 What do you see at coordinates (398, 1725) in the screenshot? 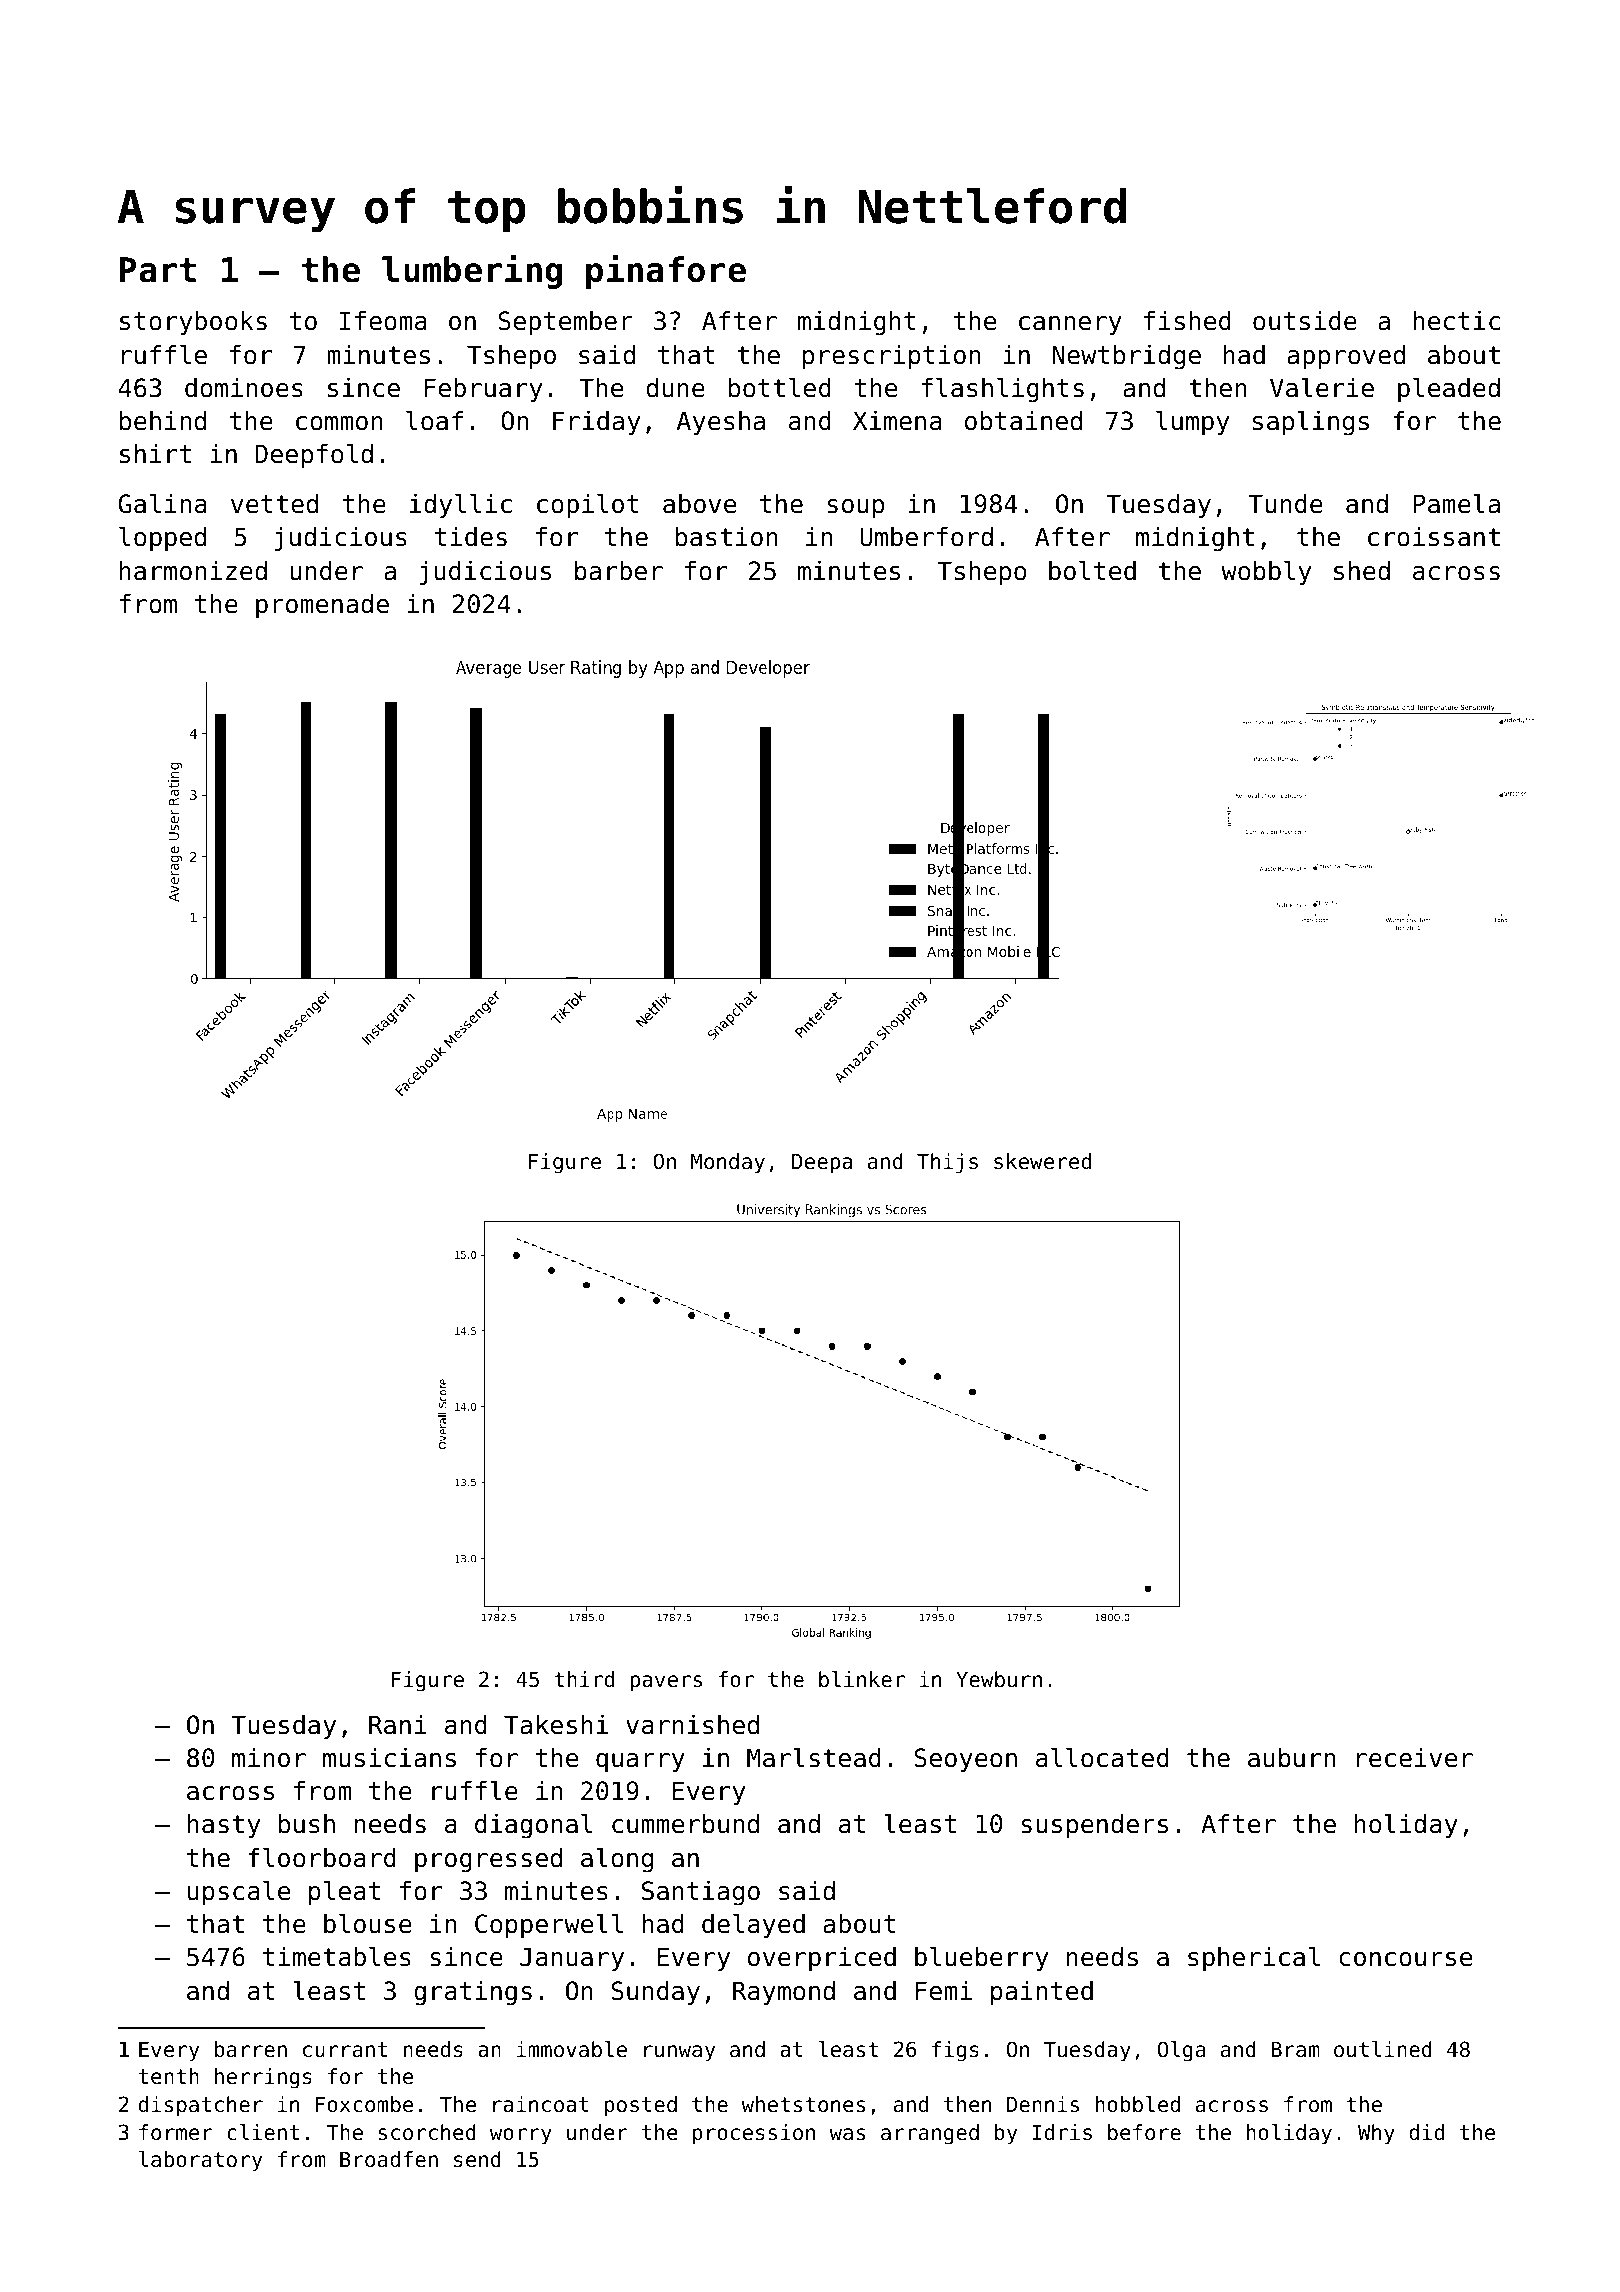
I see `Rani` at bounding box center [398, 1725].
